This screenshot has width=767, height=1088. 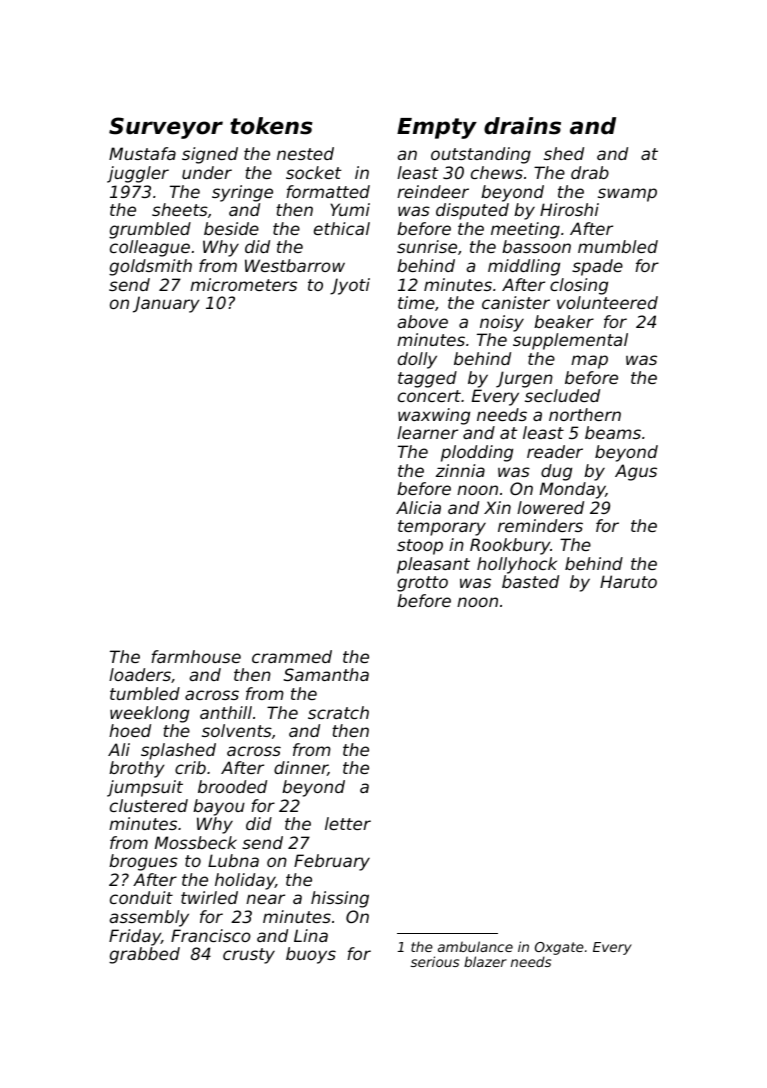 What do you see at coordinates (418, 507) in the screenshot?
I see `Alicia` at bounding box center [418, 507].
